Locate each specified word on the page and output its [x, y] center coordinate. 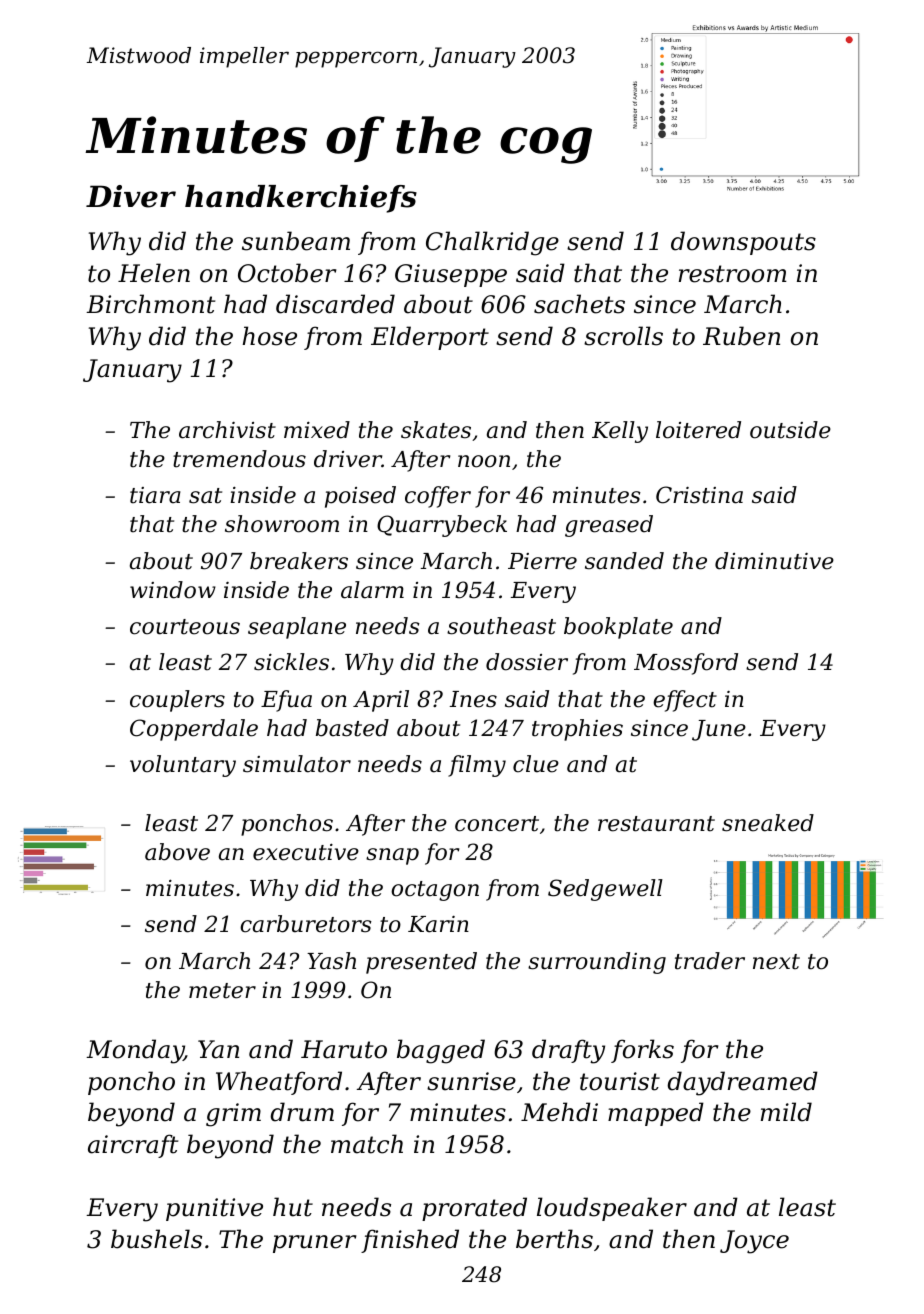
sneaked [768, 823]
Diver [131, 196]
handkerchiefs [301, 199]
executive [306, 852]
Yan [218, 1049]
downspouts [743, 243]
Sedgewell [605, 890]
